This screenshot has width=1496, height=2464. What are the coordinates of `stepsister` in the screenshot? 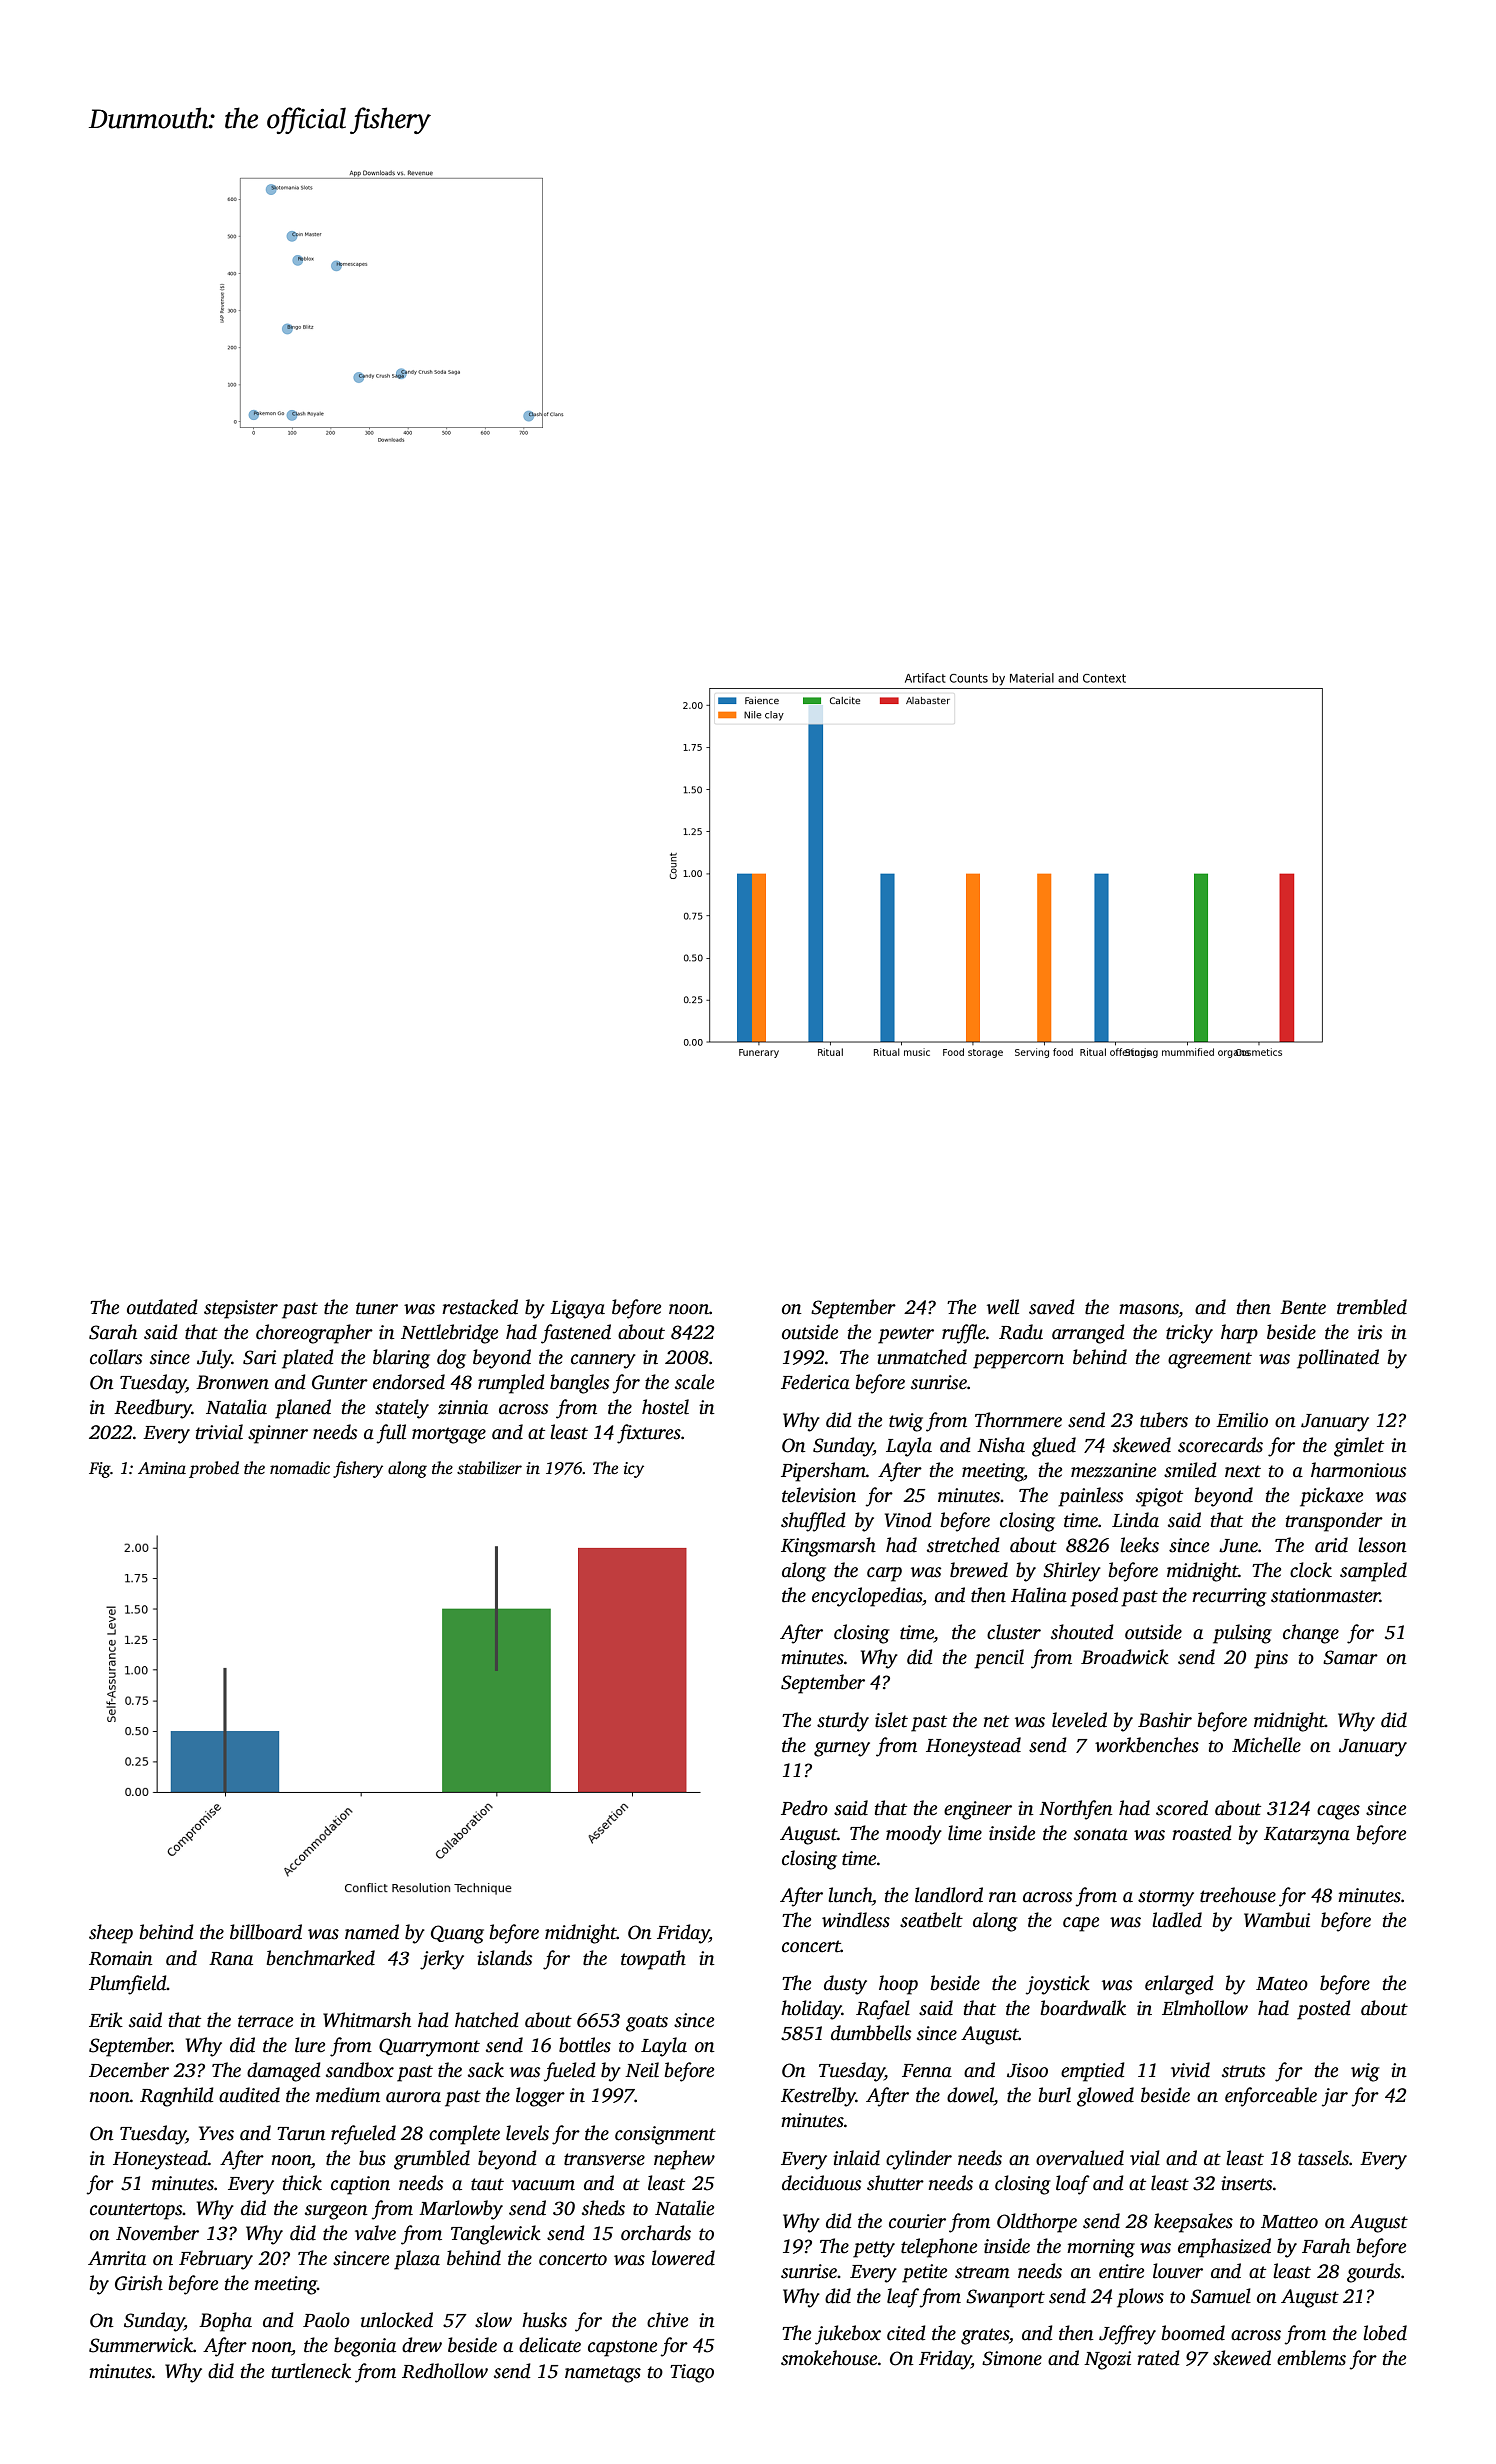 It's located at (241, 1309).
